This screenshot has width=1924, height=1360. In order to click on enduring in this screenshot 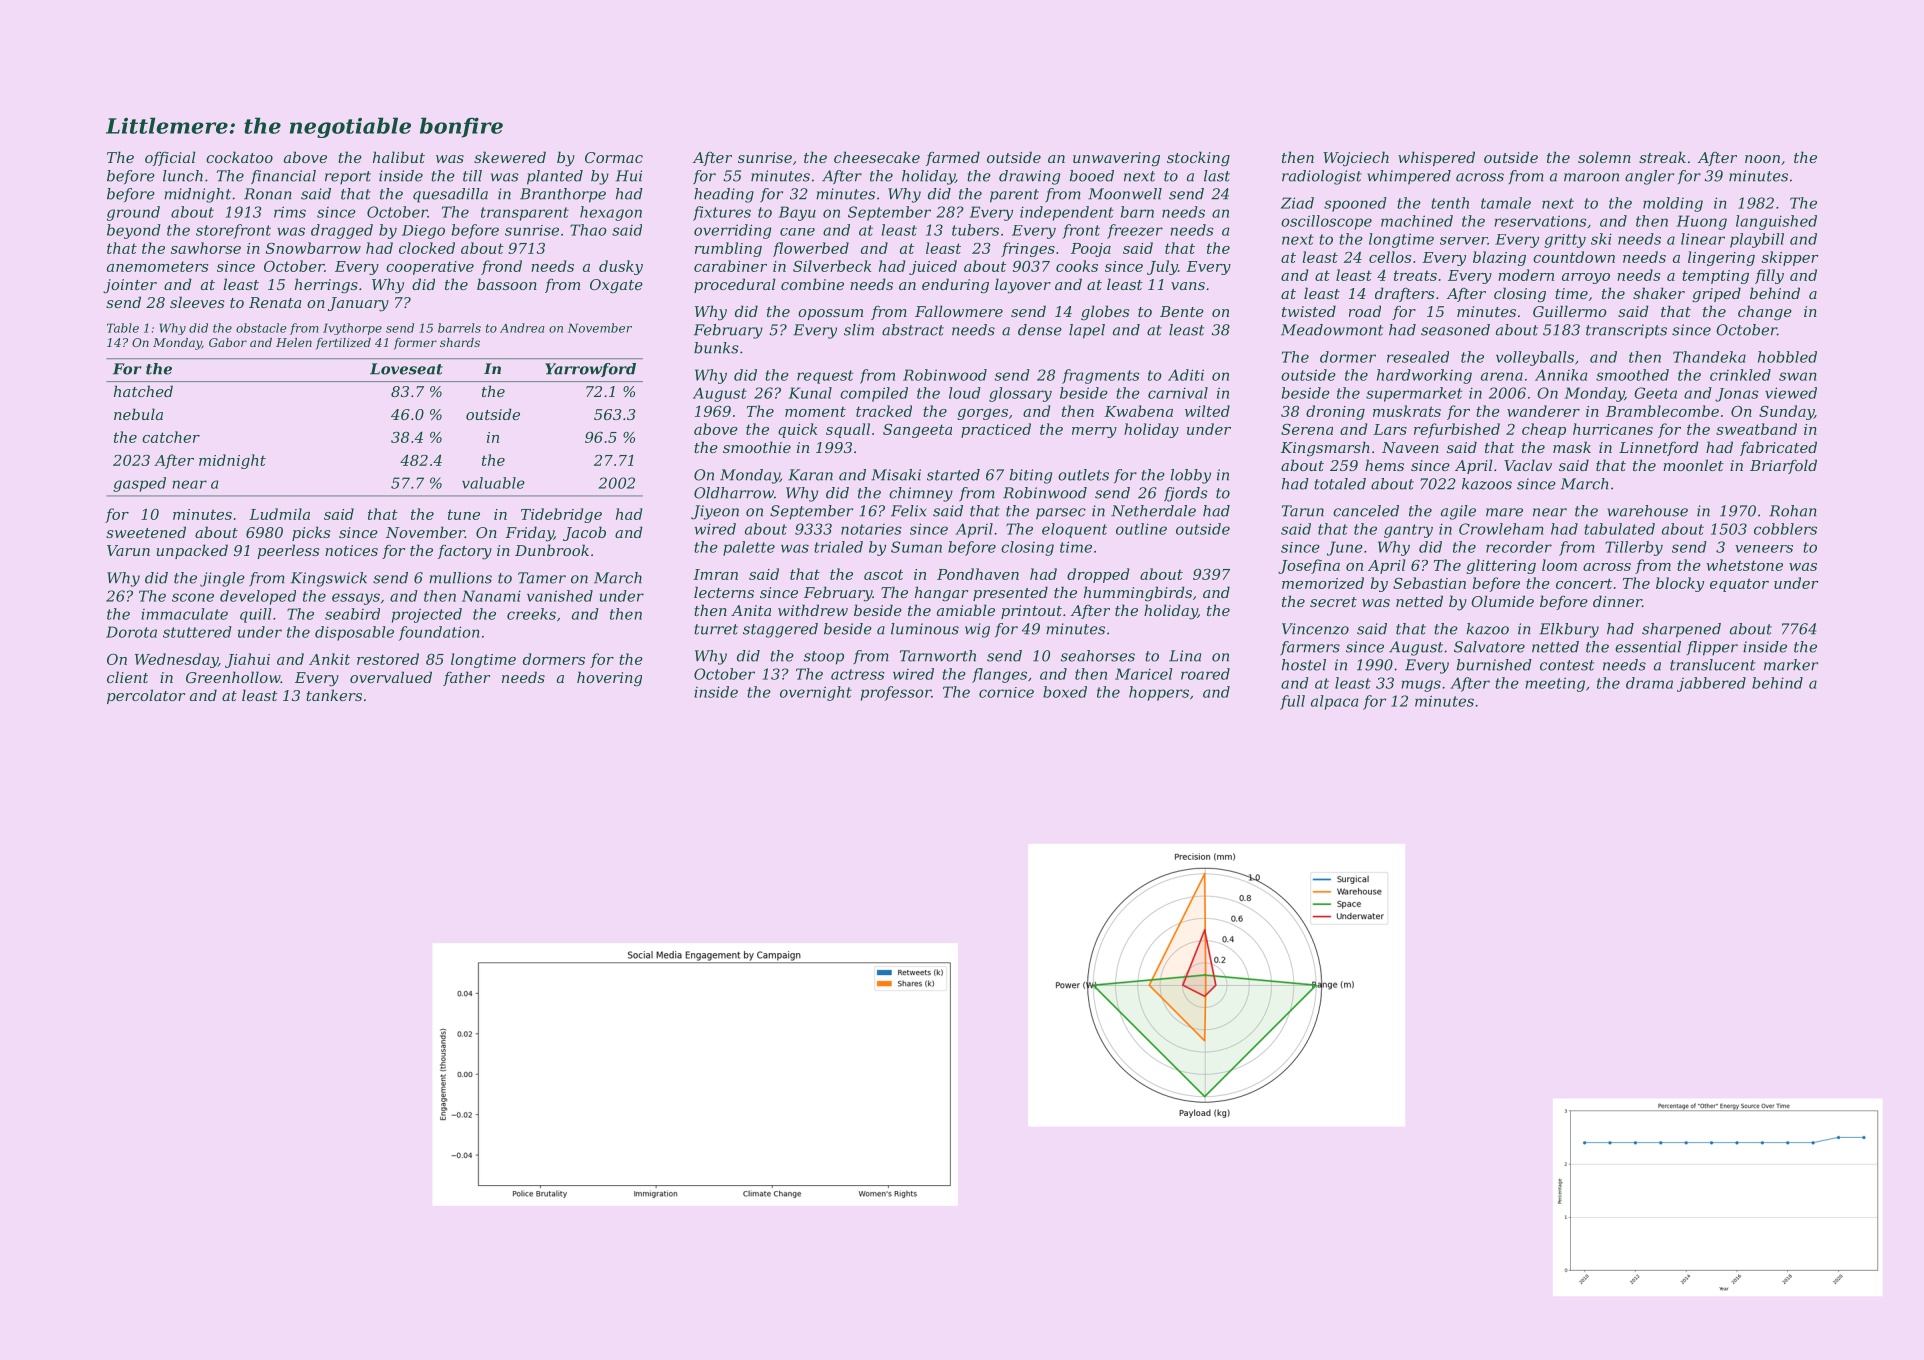, I will do `click(955, 286)`.
